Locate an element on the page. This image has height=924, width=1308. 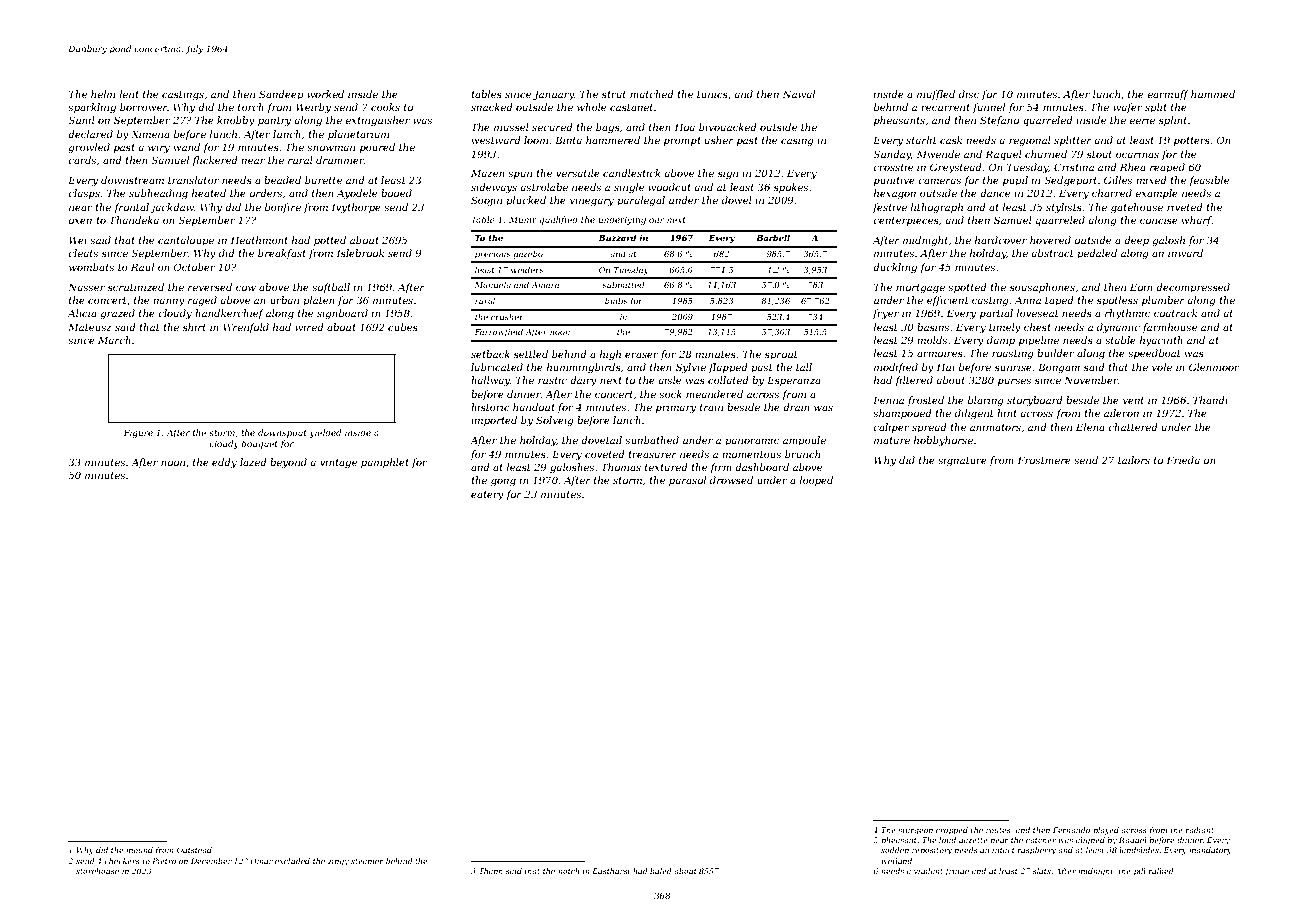
panoramic is located at coordinates (752, 441).
